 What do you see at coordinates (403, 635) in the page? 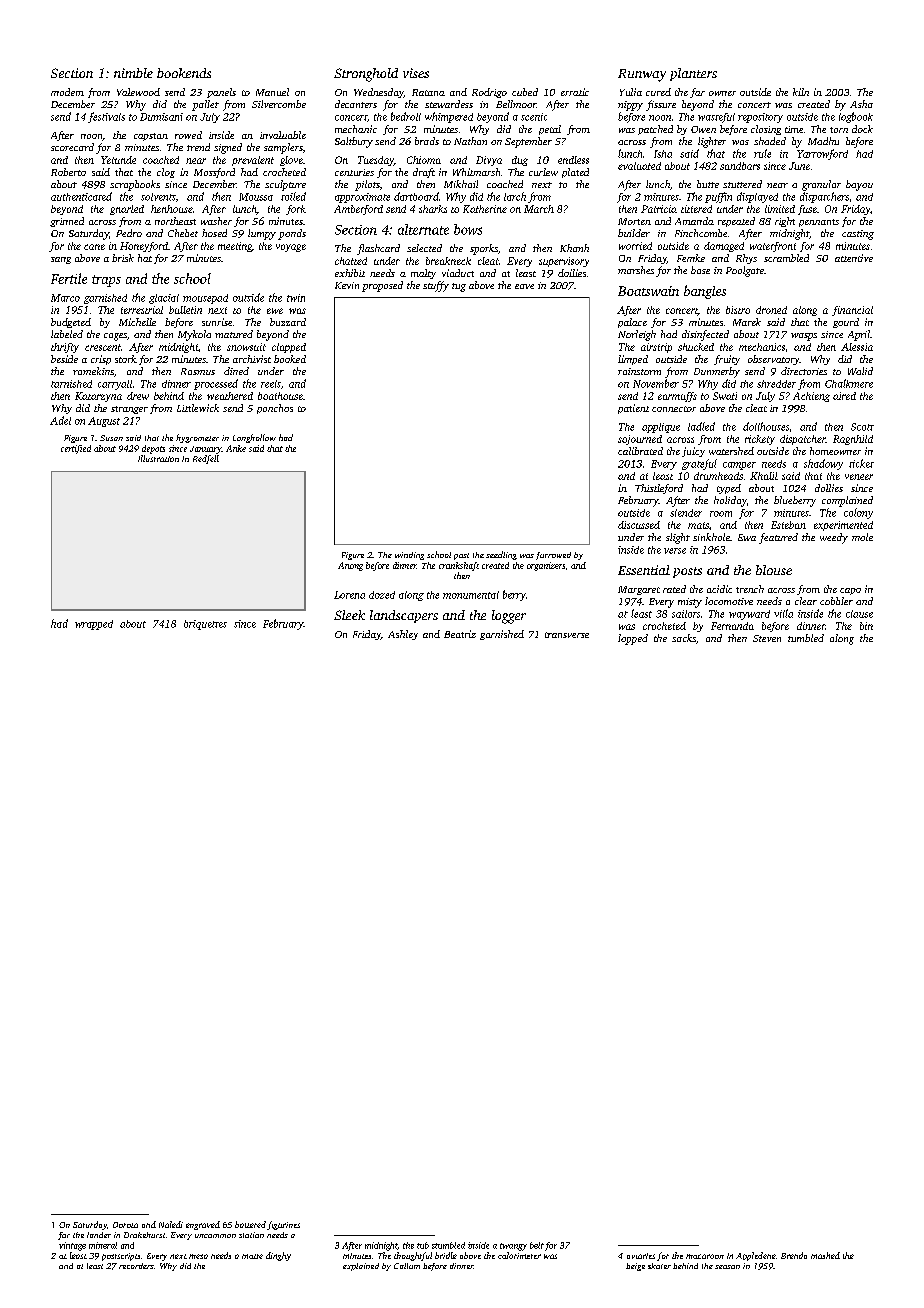
I see `Ashley` at bounding box center [403, 635].
